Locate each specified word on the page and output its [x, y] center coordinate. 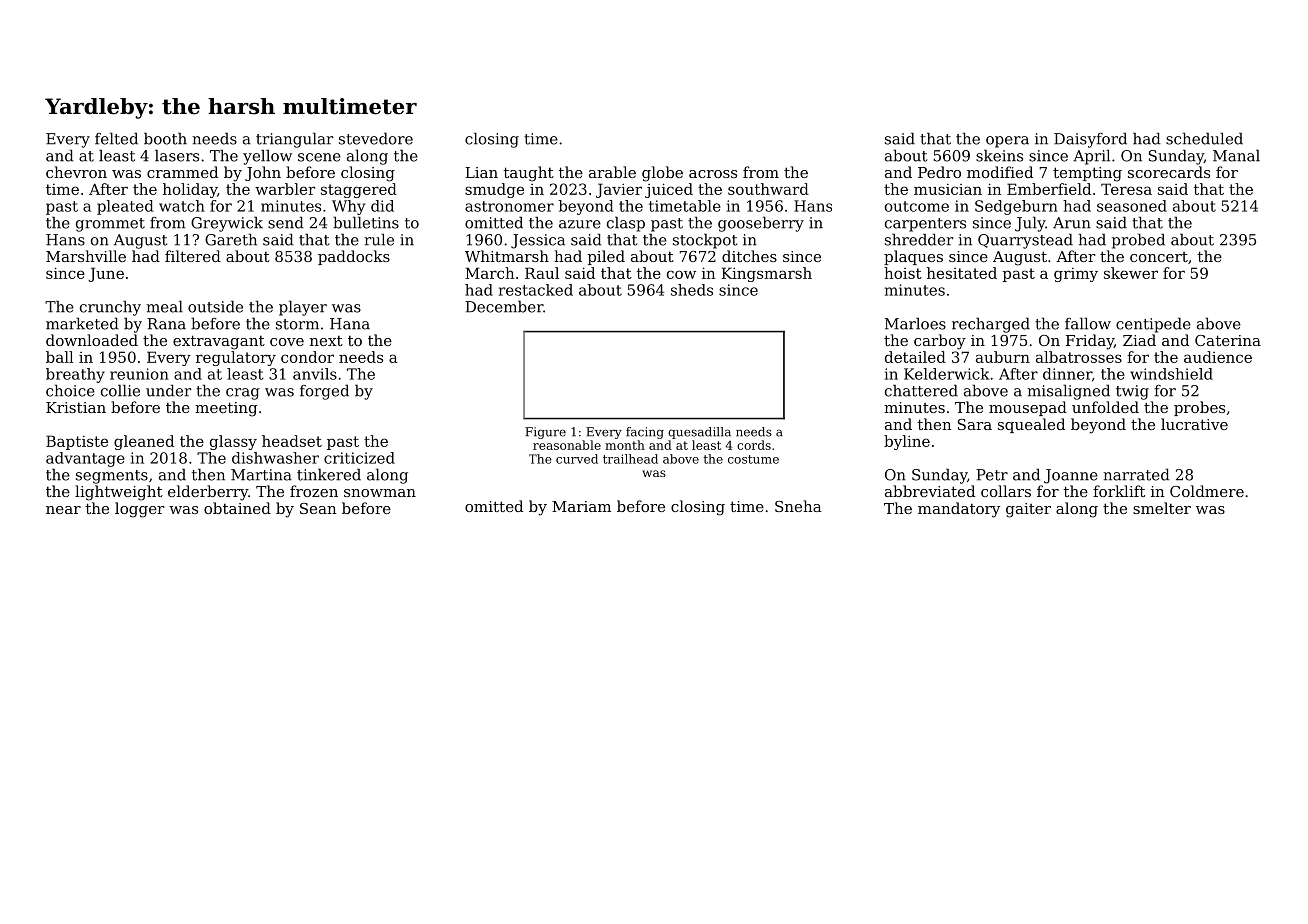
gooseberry [761, 224]
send [286, 222]
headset [292, 441]
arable [612, 172]
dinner [1067, 374]
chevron [76, 172]
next [326, 340]
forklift [1119, 491]
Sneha [798, 506]
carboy [940, 342]
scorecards [1169, 172]
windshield [1171, 374]
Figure [545, 433]
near [63, 510]
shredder [919, 239]
